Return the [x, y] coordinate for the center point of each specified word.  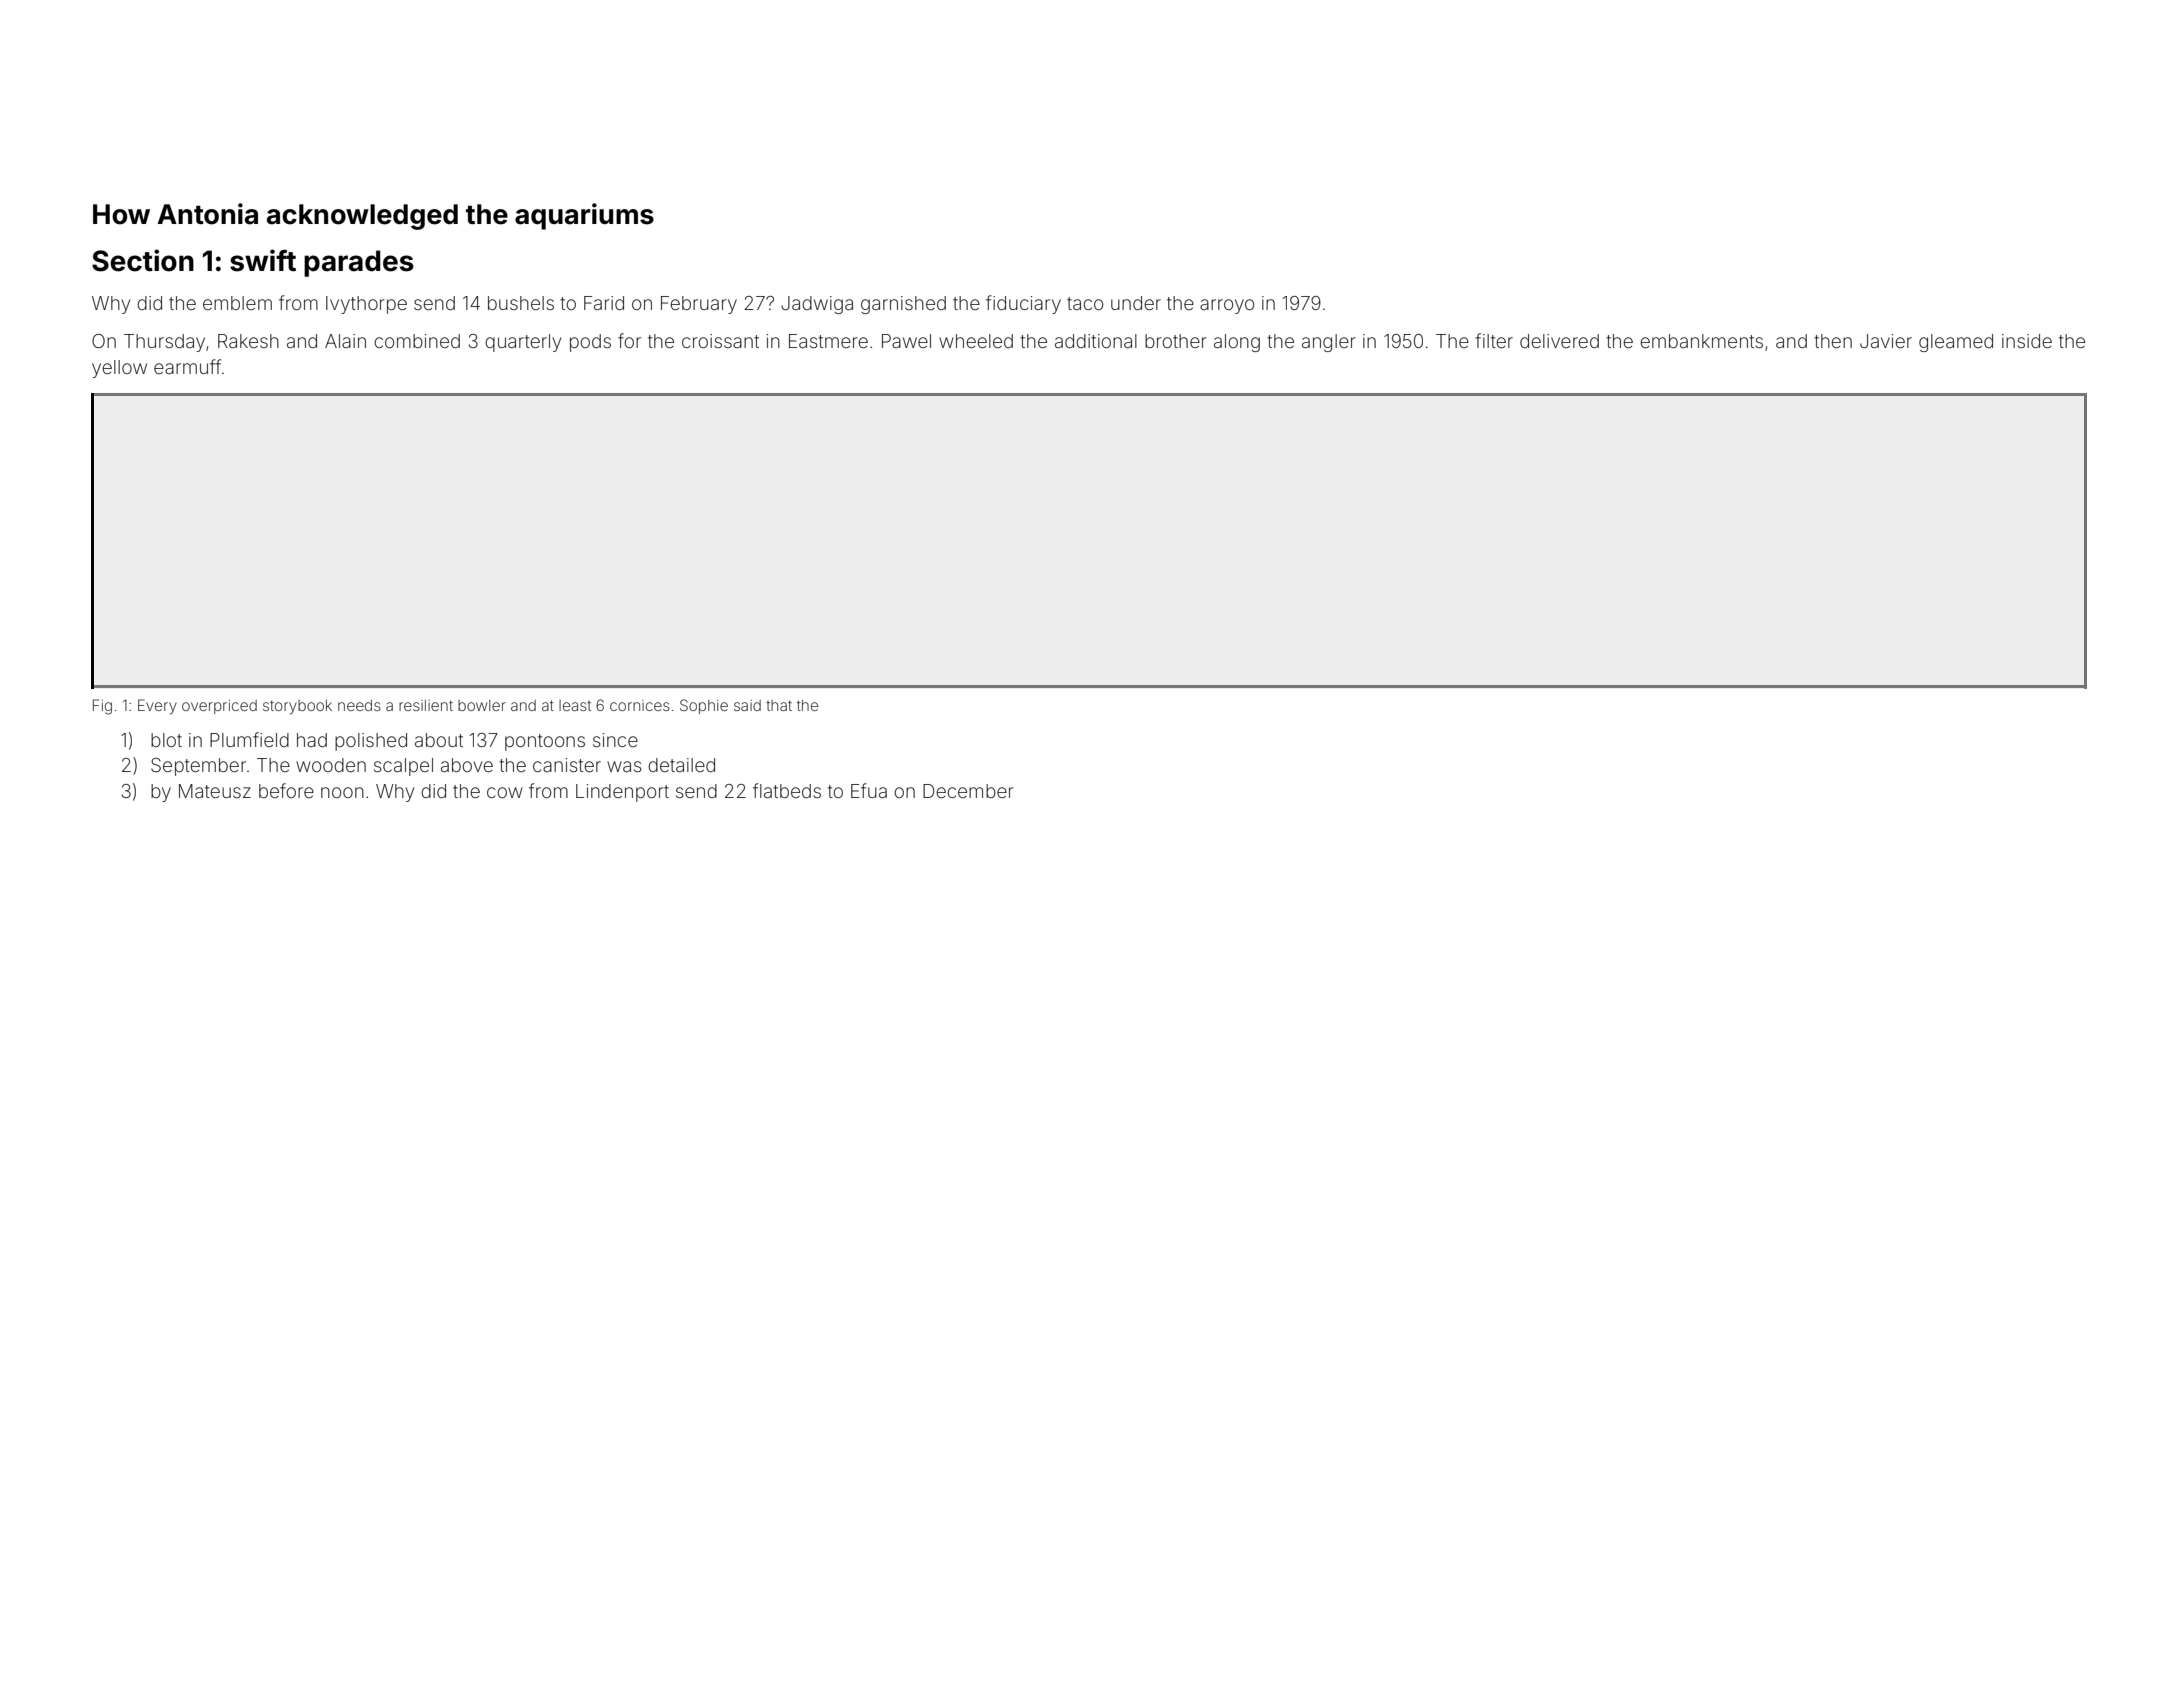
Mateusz [215, 791]
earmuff [187, 366]
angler [1329, 343]
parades [359, 263]
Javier [1886, 341]
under [1136, 303]
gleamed [1956, 343]
